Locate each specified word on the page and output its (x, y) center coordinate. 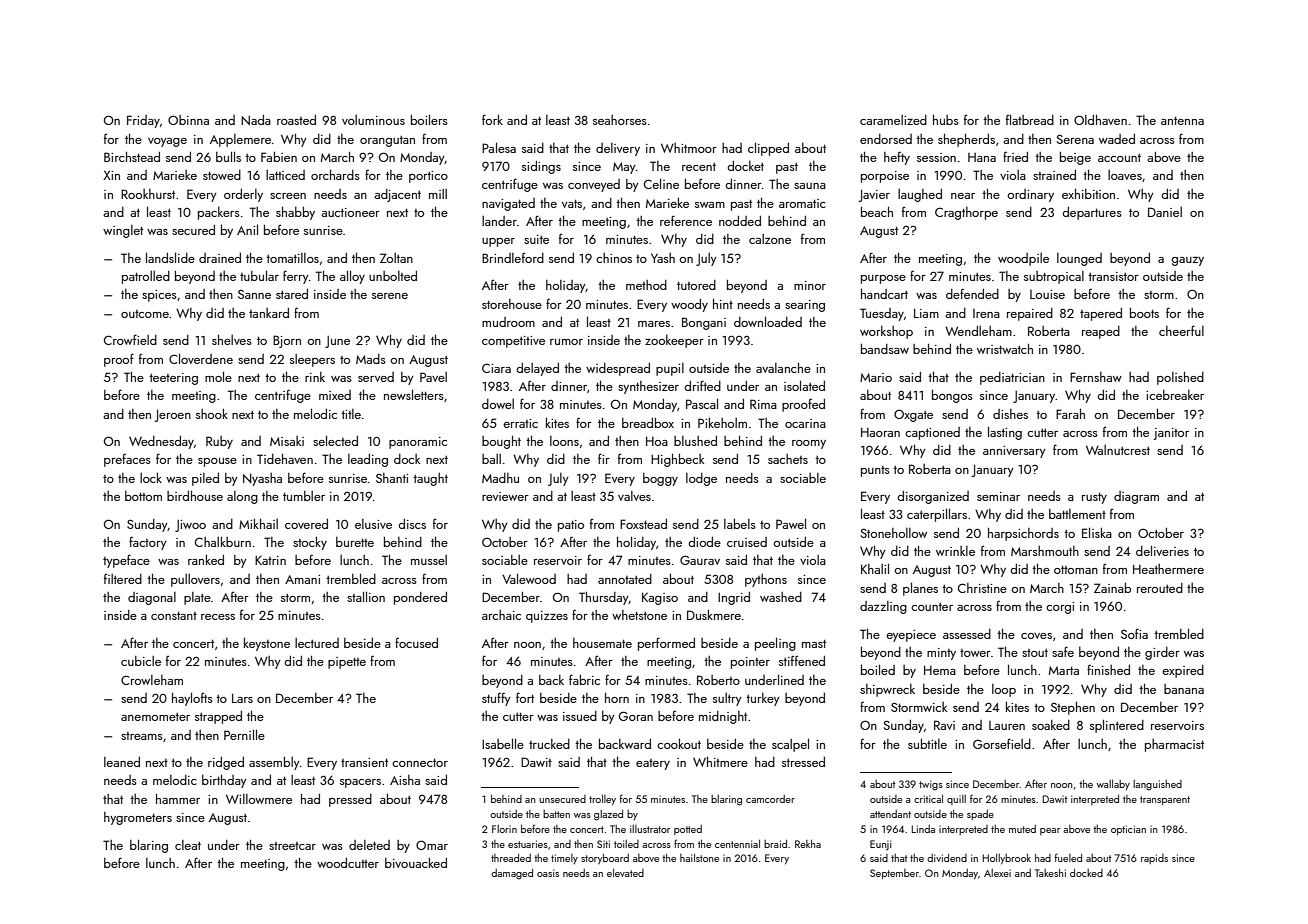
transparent (1165, 800)
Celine (661, 183)
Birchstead (132, 157)
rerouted (1160, 588)
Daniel (1165, 212)
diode (704, 542)
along (242, 497)
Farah (1070, 414)
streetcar (292, 846)
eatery (653, 764)
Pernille (244, 734)
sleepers (312, 360)
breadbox (648, 423)
